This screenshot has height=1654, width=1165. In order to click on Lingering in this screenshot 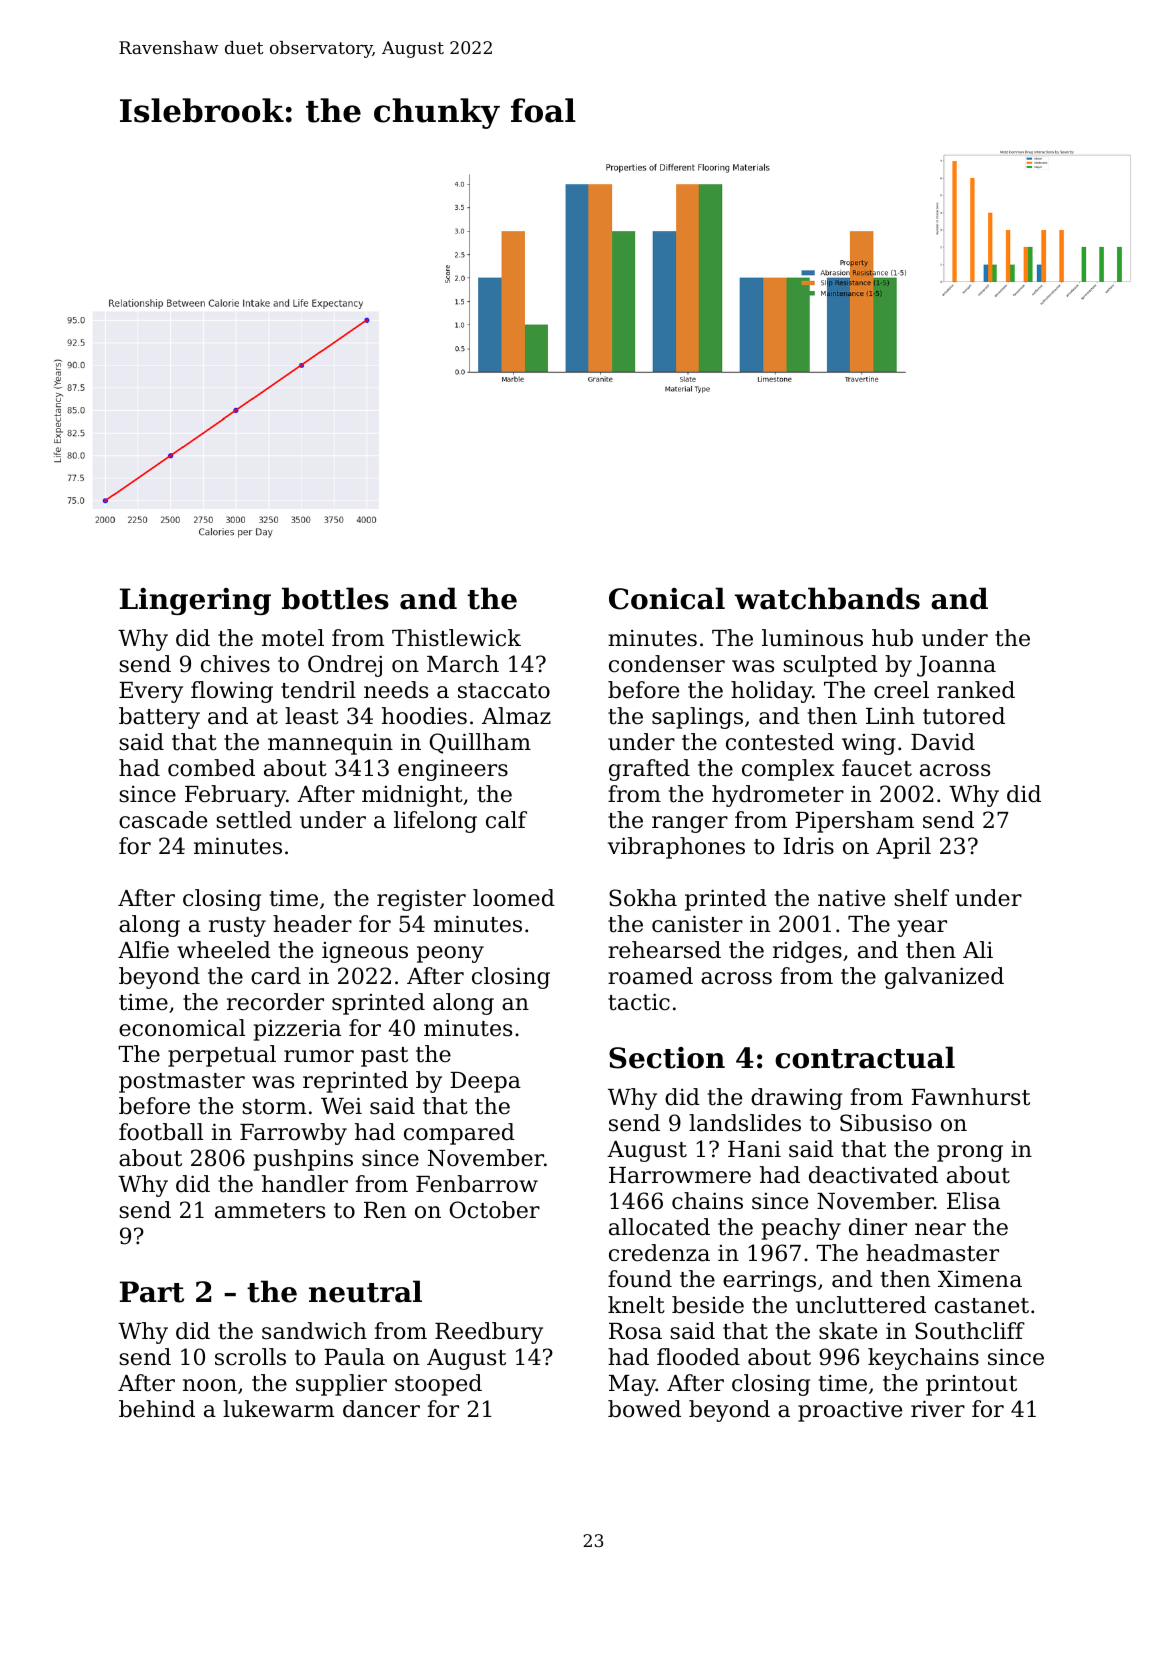, I will do `click(195, 601)`.
